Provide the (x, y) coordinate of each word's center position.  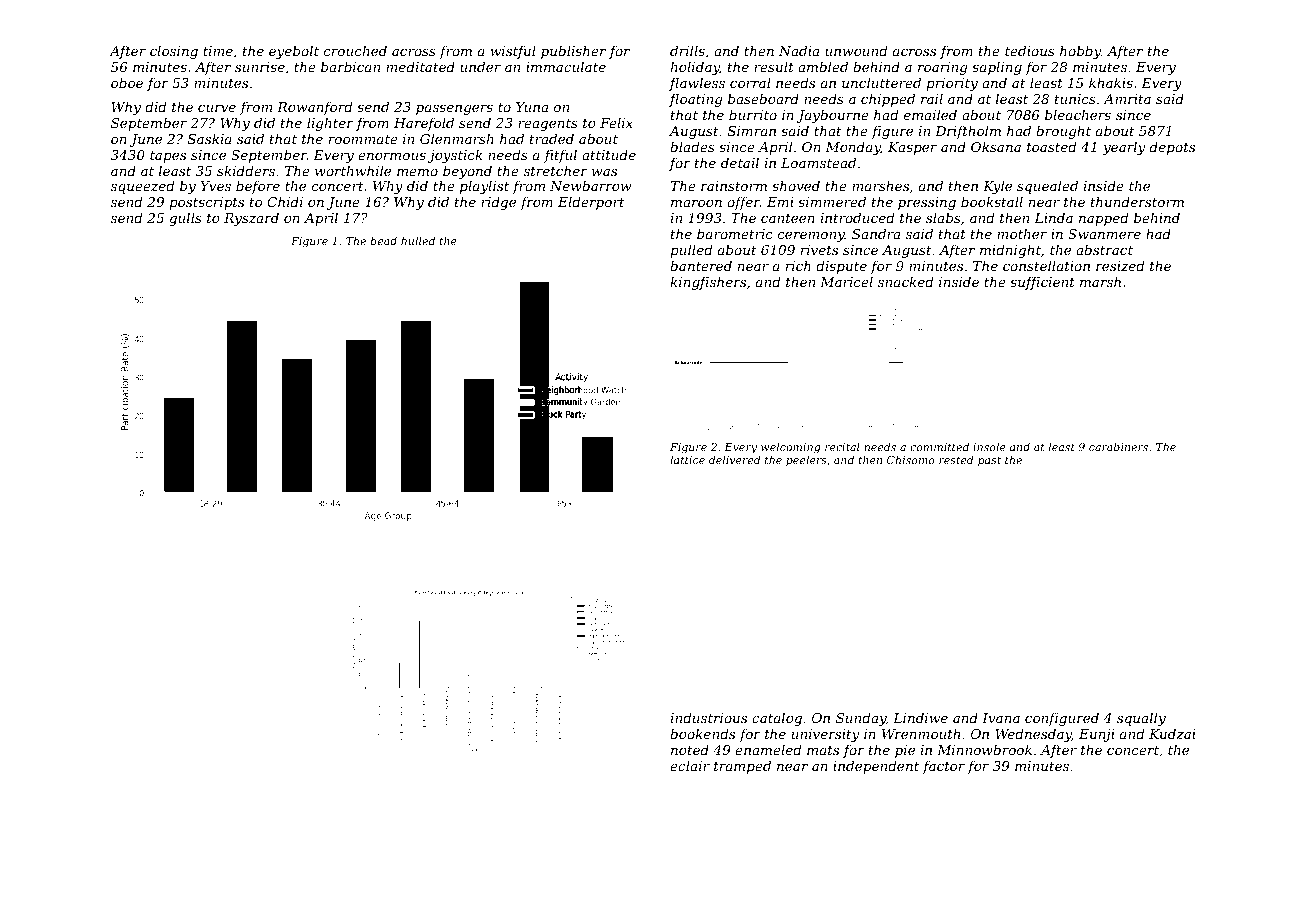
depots (1172, 148)
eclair (690, 765)
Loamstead (818, 162)
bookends (702, 733)
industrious (709, 717)
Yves (216, 186)
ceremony (811, 237)
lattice (687, 459)
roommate (363, 139)
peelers (806, 460)
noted (690, 749)
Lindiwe (920, 717)
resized (1120, 266)
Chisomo (911, 459)
